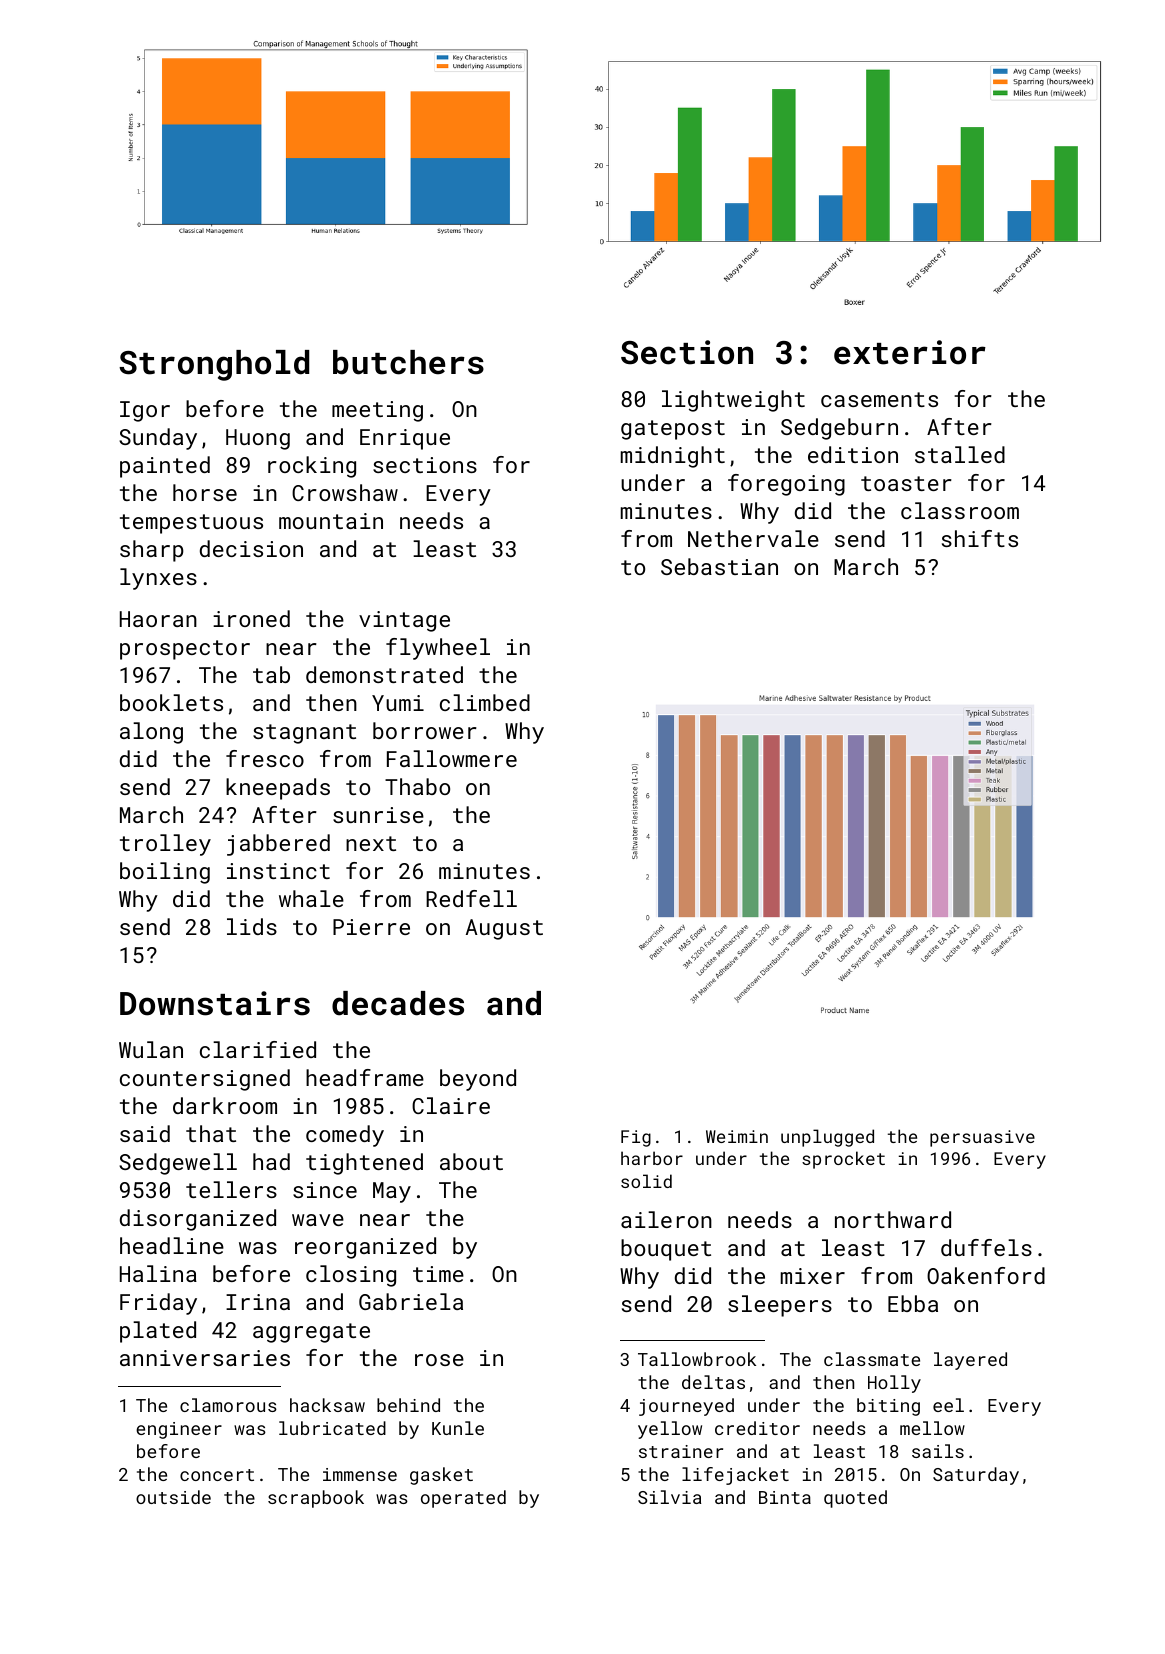 This image has width=1165, height=1654. Describe the element at coordinates (365, 1077) in the image. I see `headframe` at that location.
